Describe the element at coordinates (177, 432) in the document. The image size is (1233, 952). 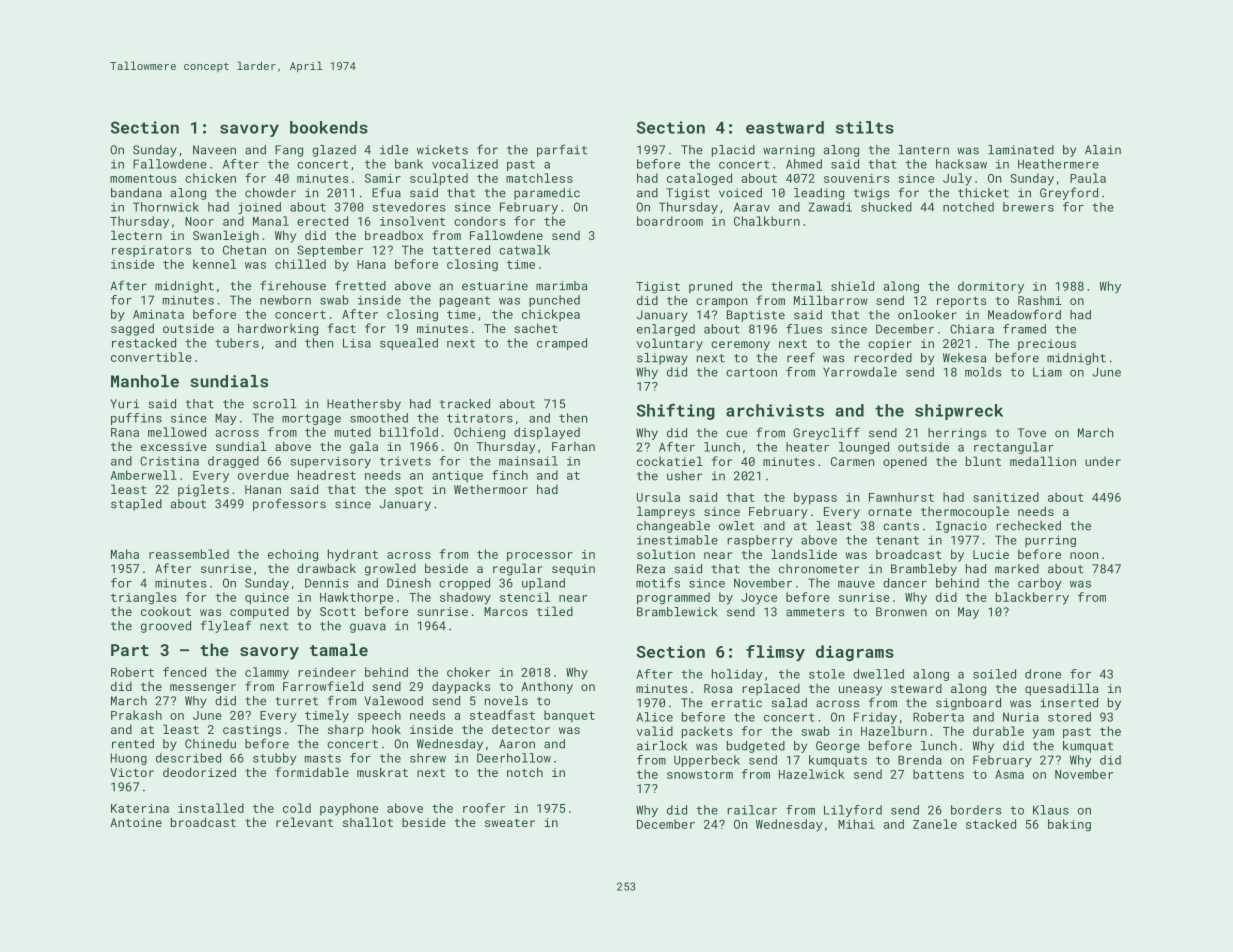
I see `mellowed` at that location.
